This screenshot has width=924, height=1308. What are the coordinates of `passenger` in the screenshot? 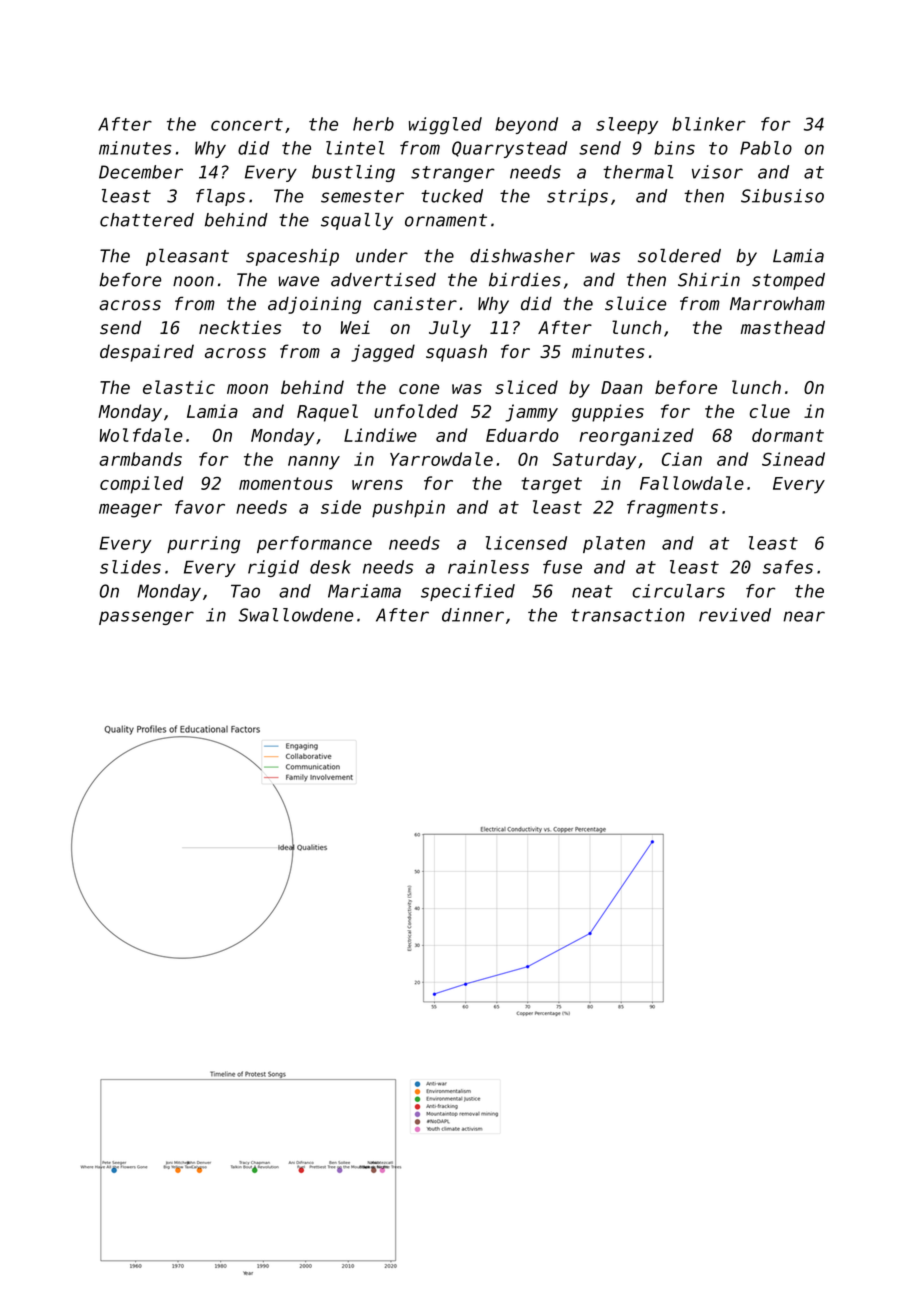 It's located at (146, 618).
